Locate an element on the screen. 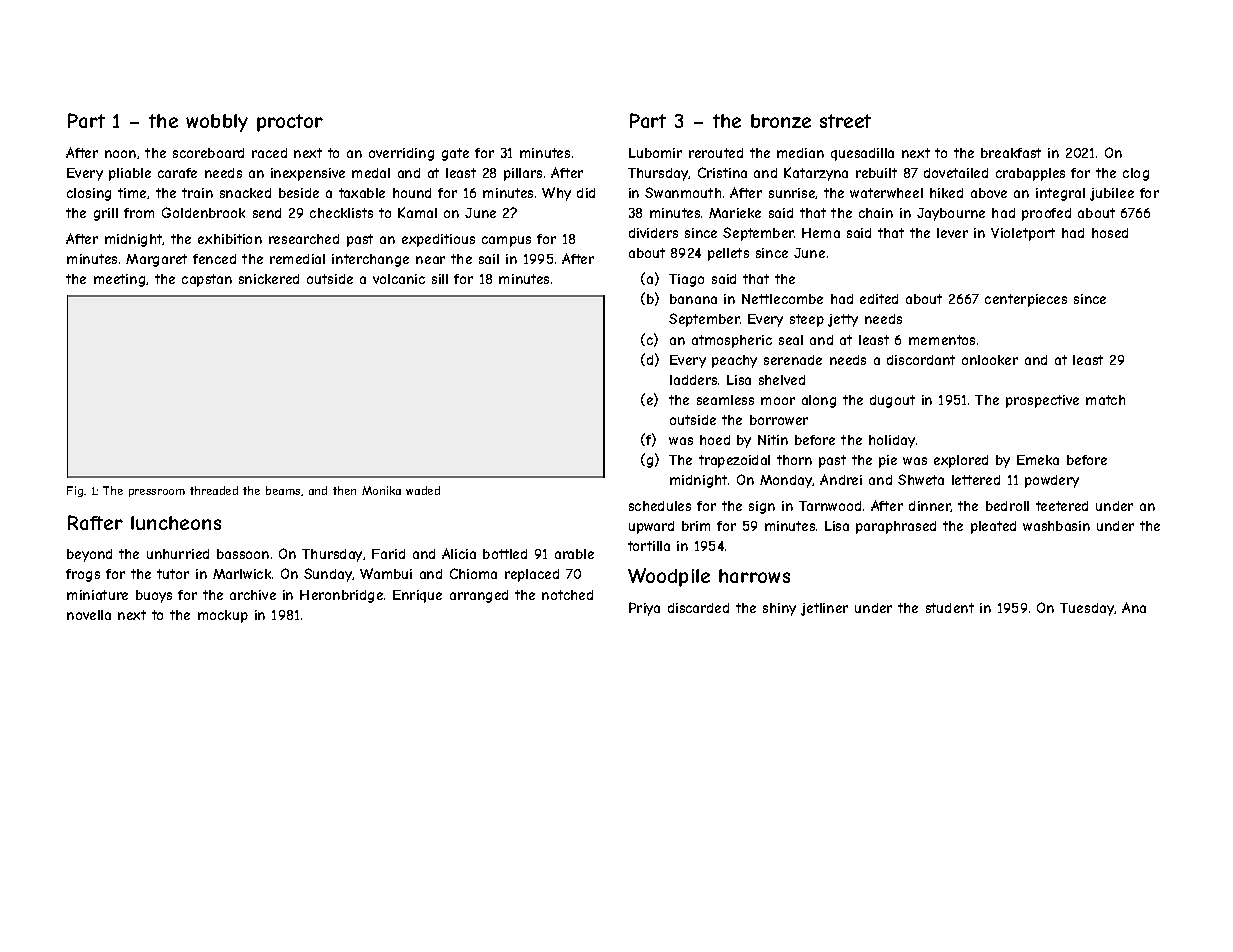 The height and width of the screenshot is (952, 1233). proctor is located at coordinates (290, 123).
